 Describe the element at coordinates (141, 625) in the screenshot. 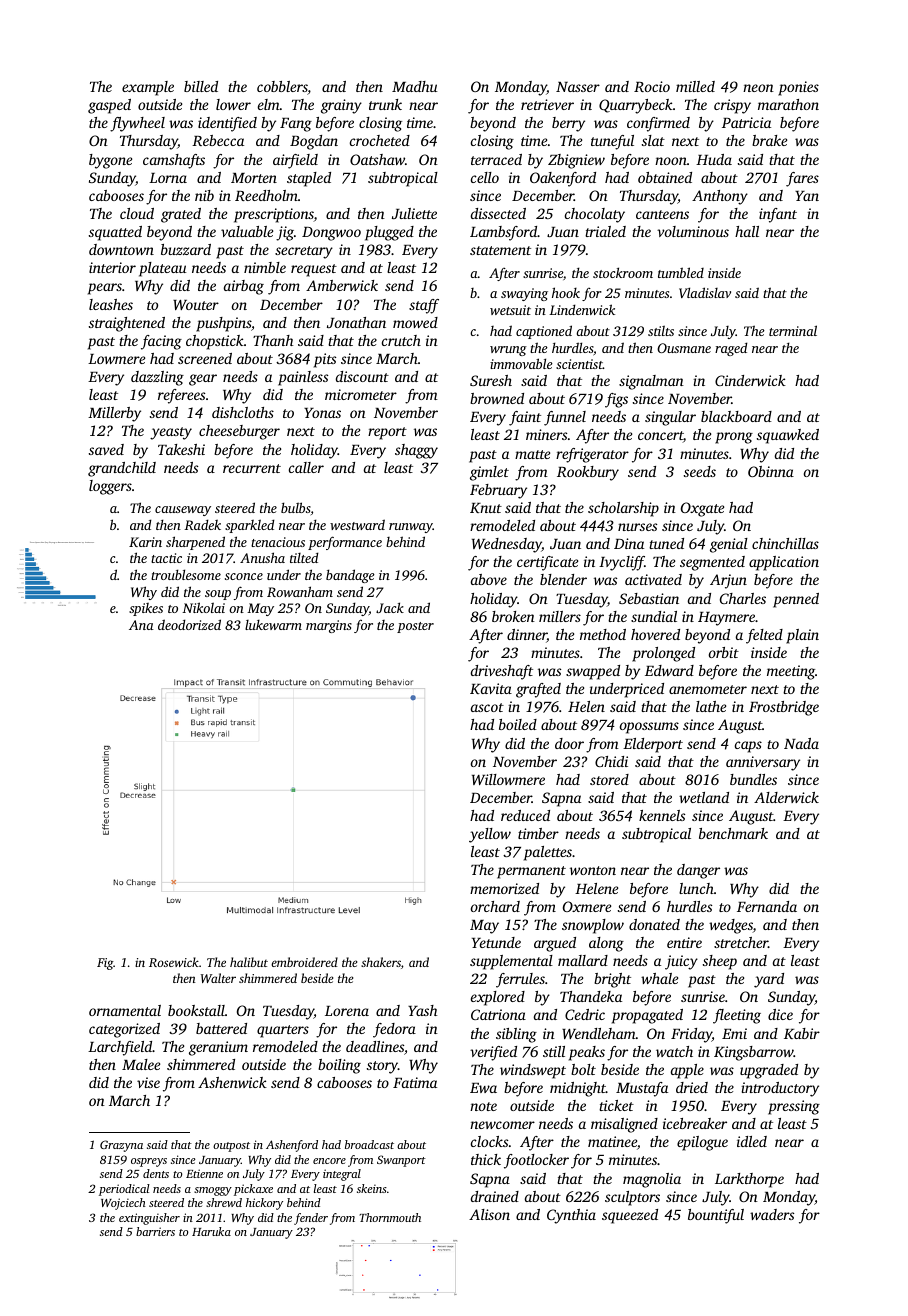

I see `Ana` at that location.
